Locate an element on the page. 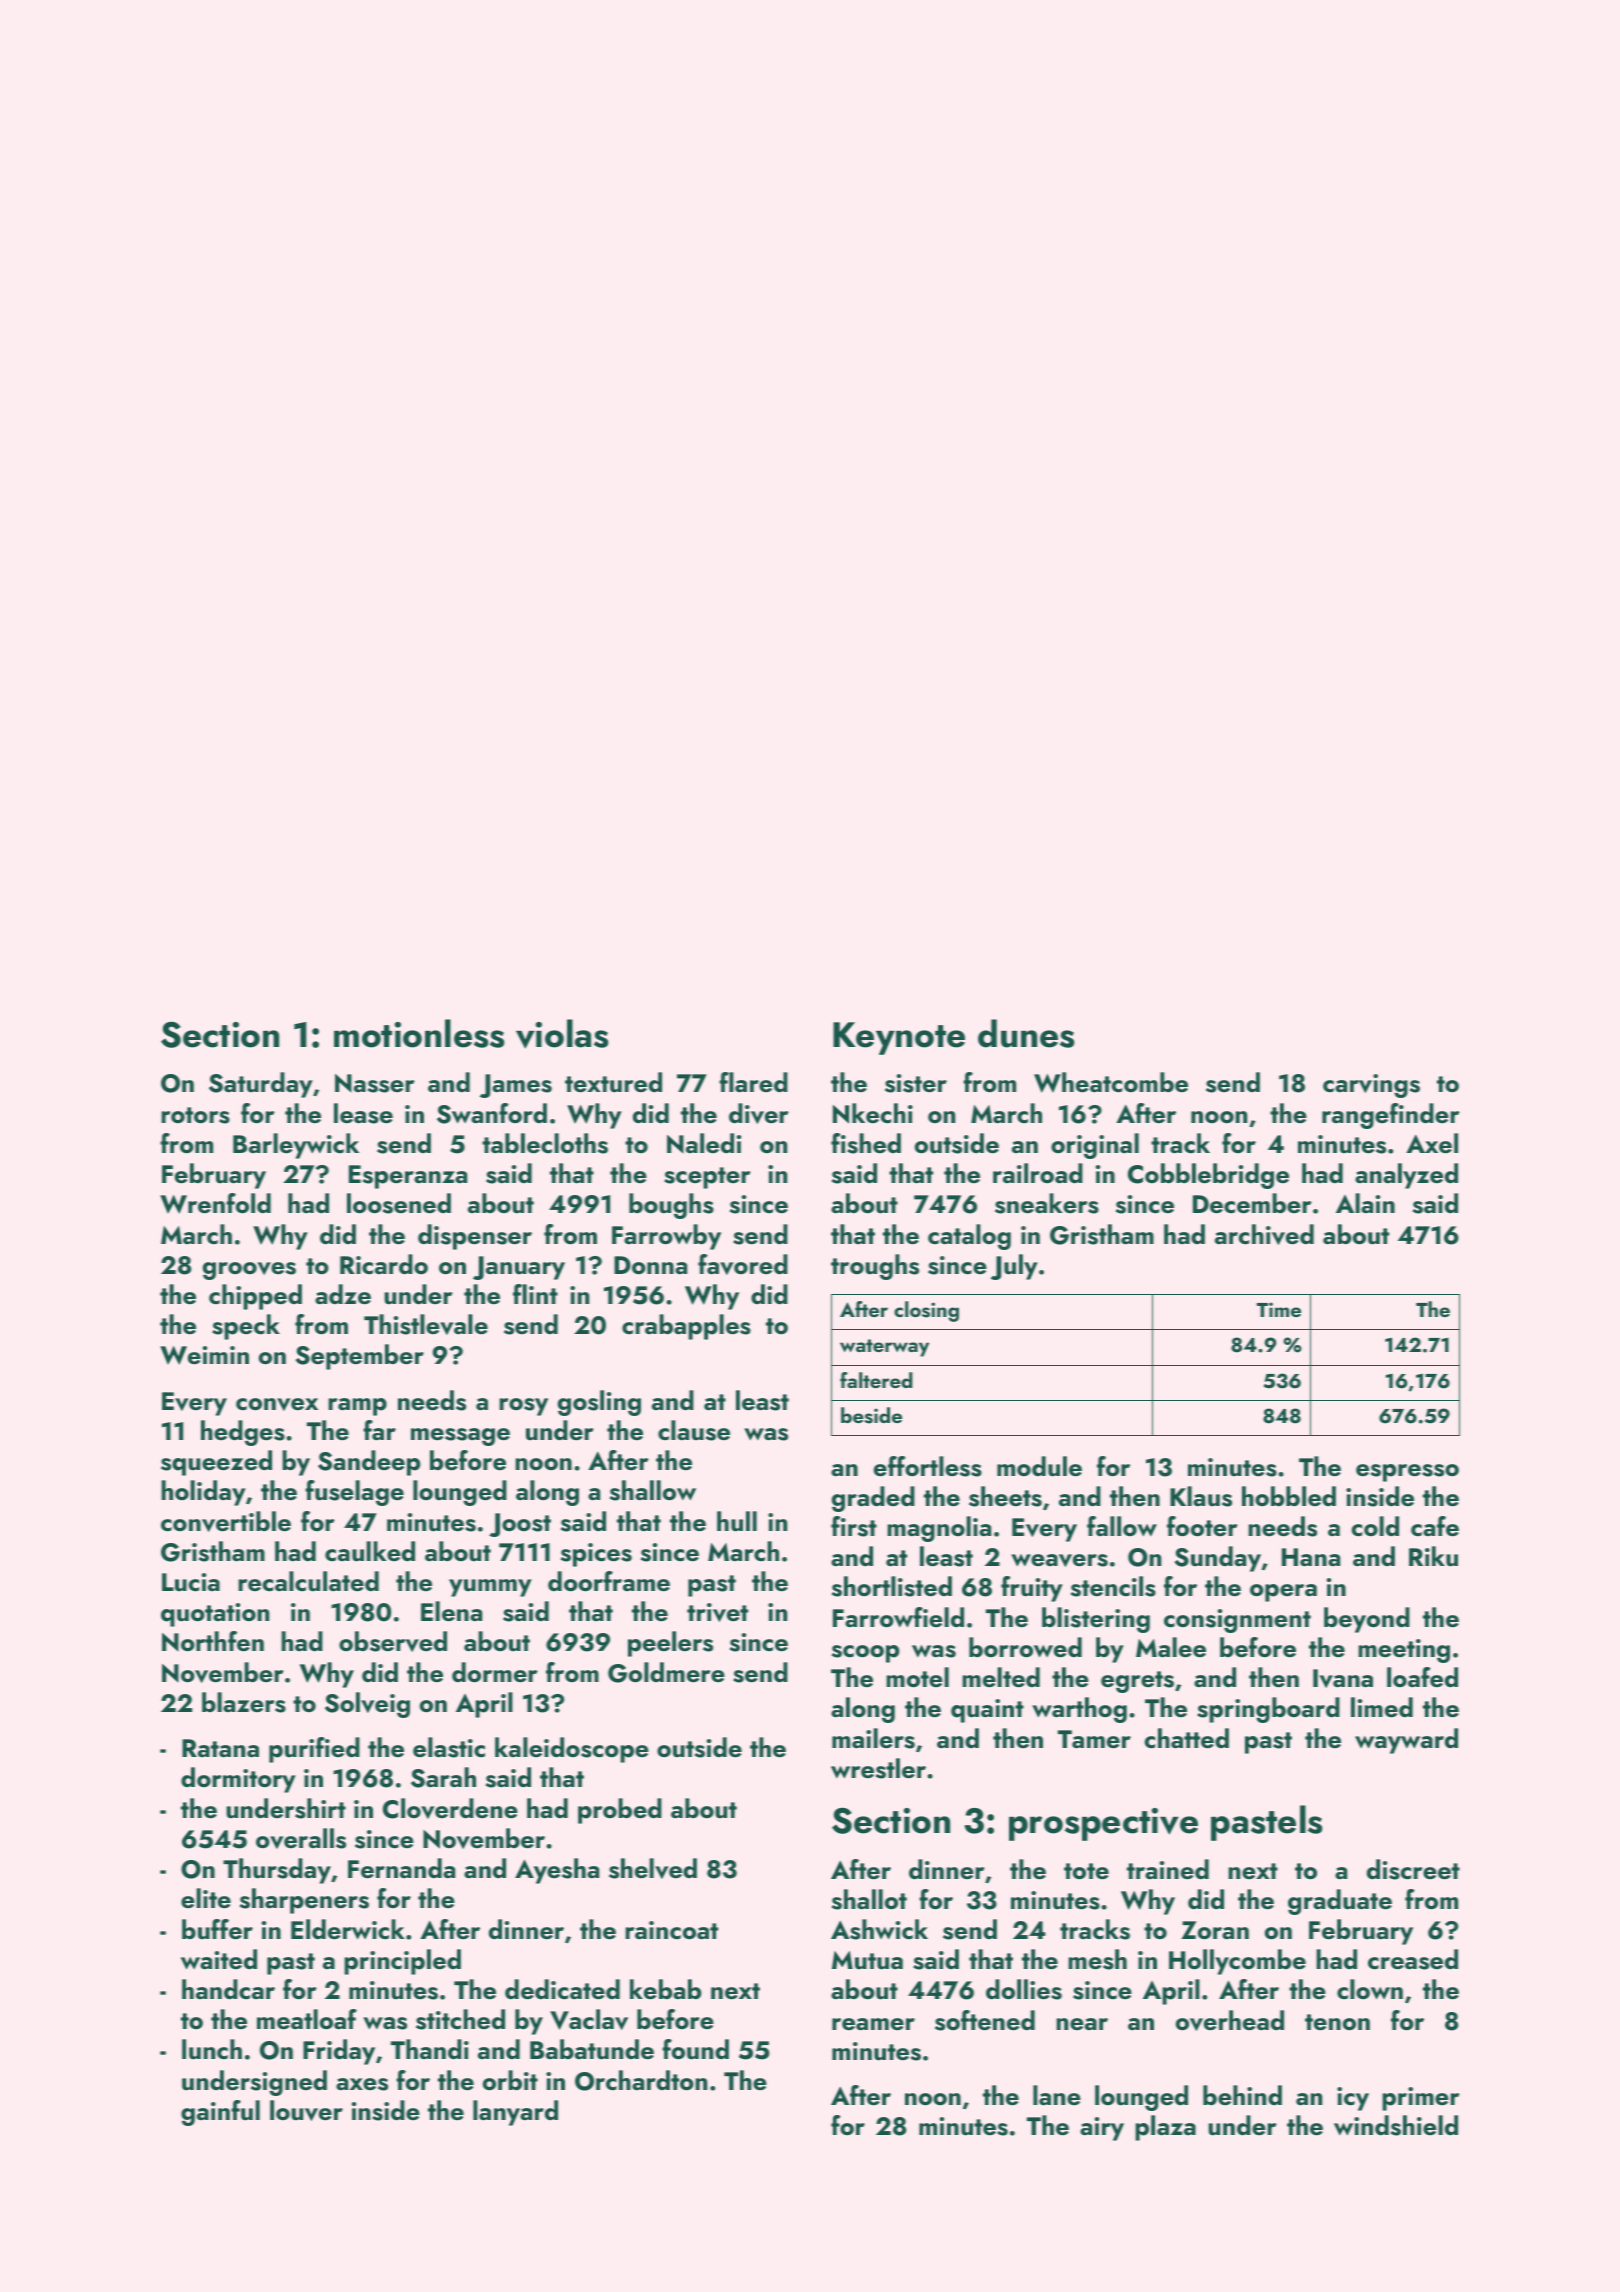 This page has height=2292, width=1620. cafe is located at coordinates (1435, 1526).
